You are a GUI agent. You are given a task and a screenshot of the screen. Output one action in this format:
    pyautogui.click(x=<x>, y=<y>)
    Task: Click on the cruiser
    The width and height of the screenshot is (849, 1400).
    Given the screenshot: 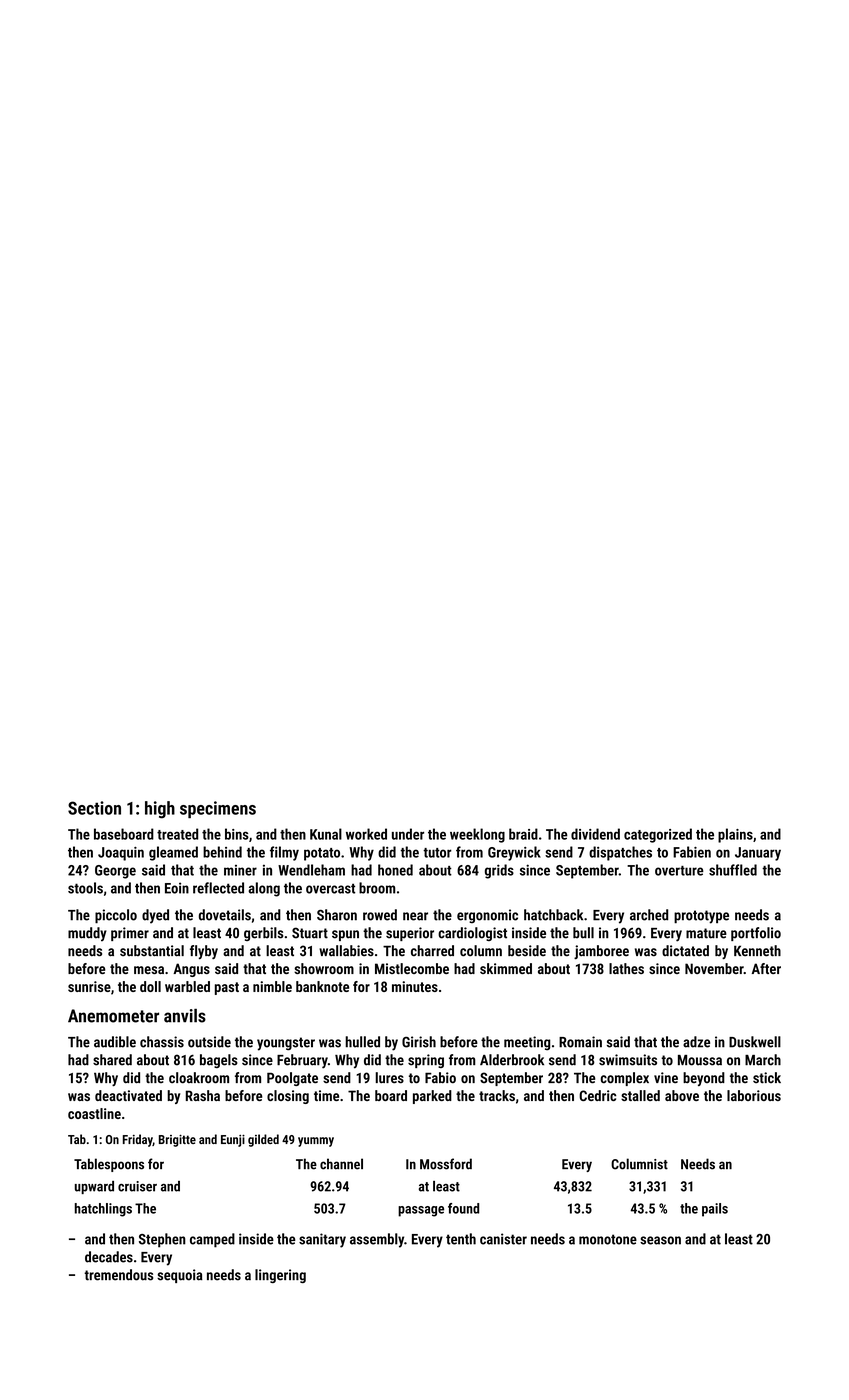 What is the action you would take?
    pyautogui.click(x=137, y=1186)
